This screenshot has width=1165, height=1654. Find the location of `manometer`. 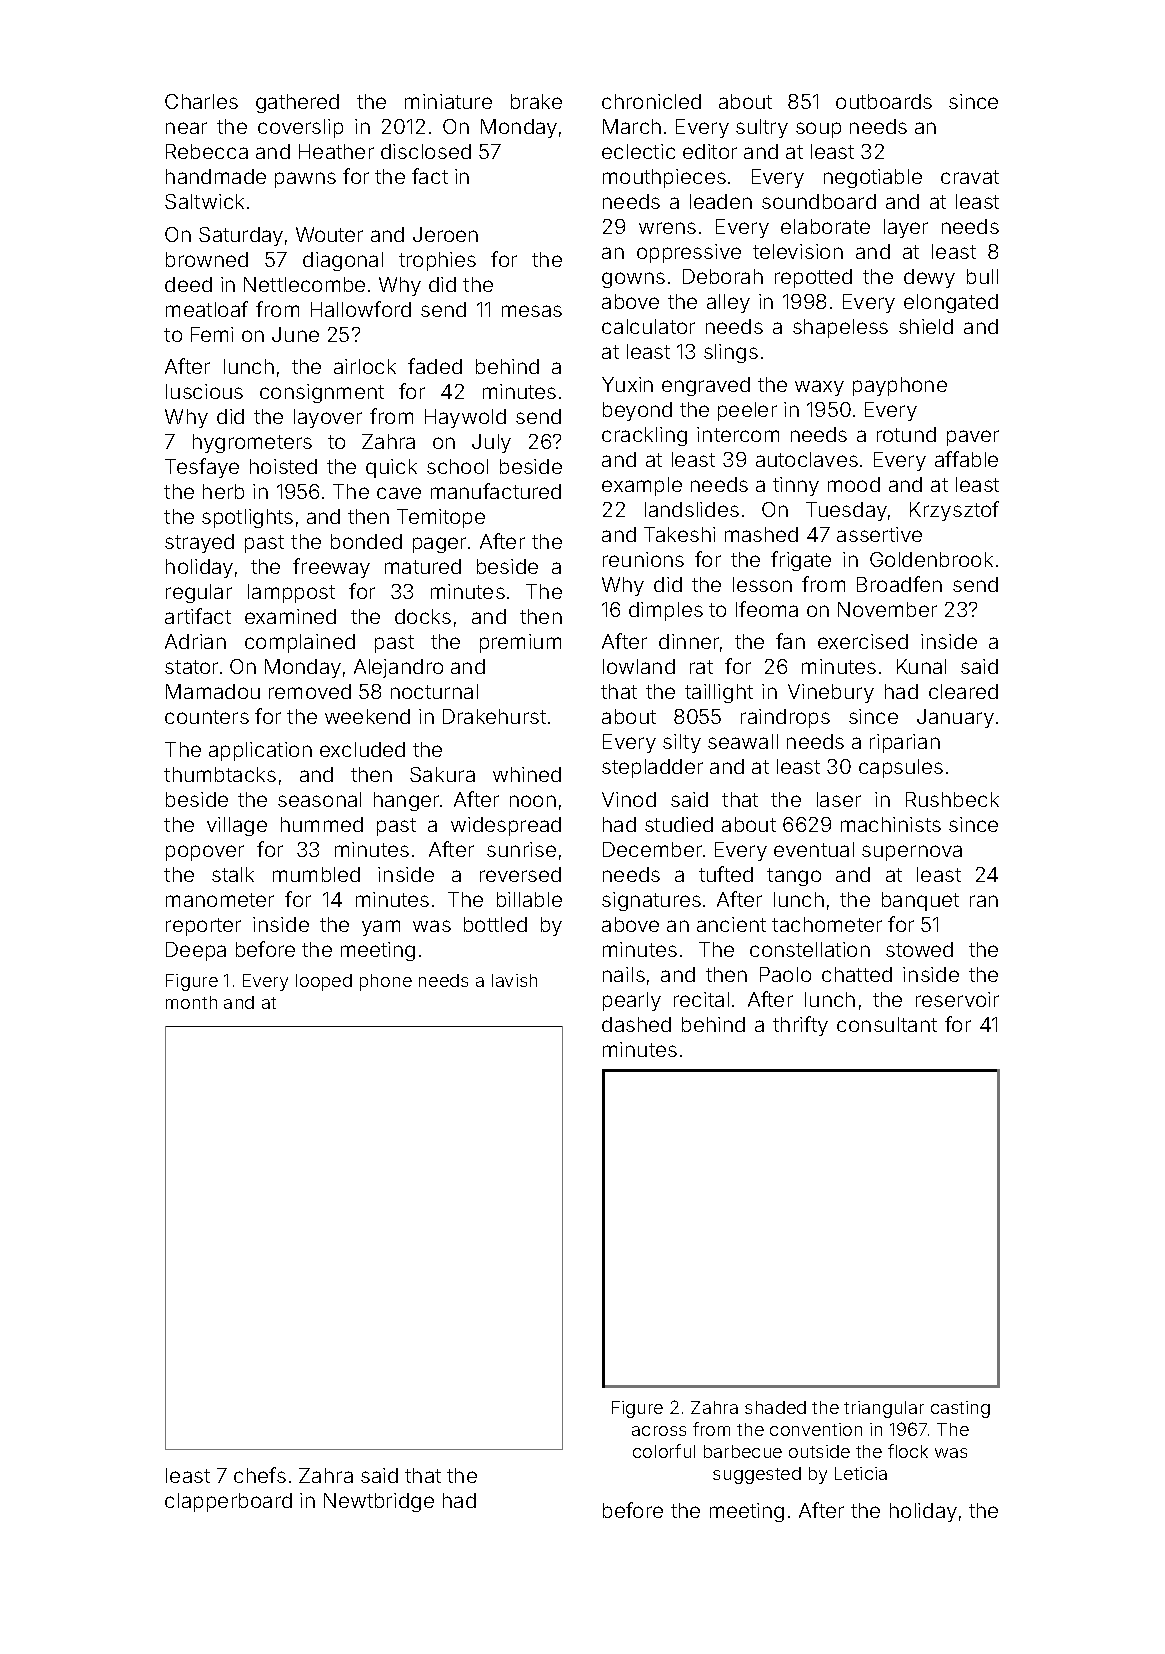

manometer is located at coordinates (220, 900).
